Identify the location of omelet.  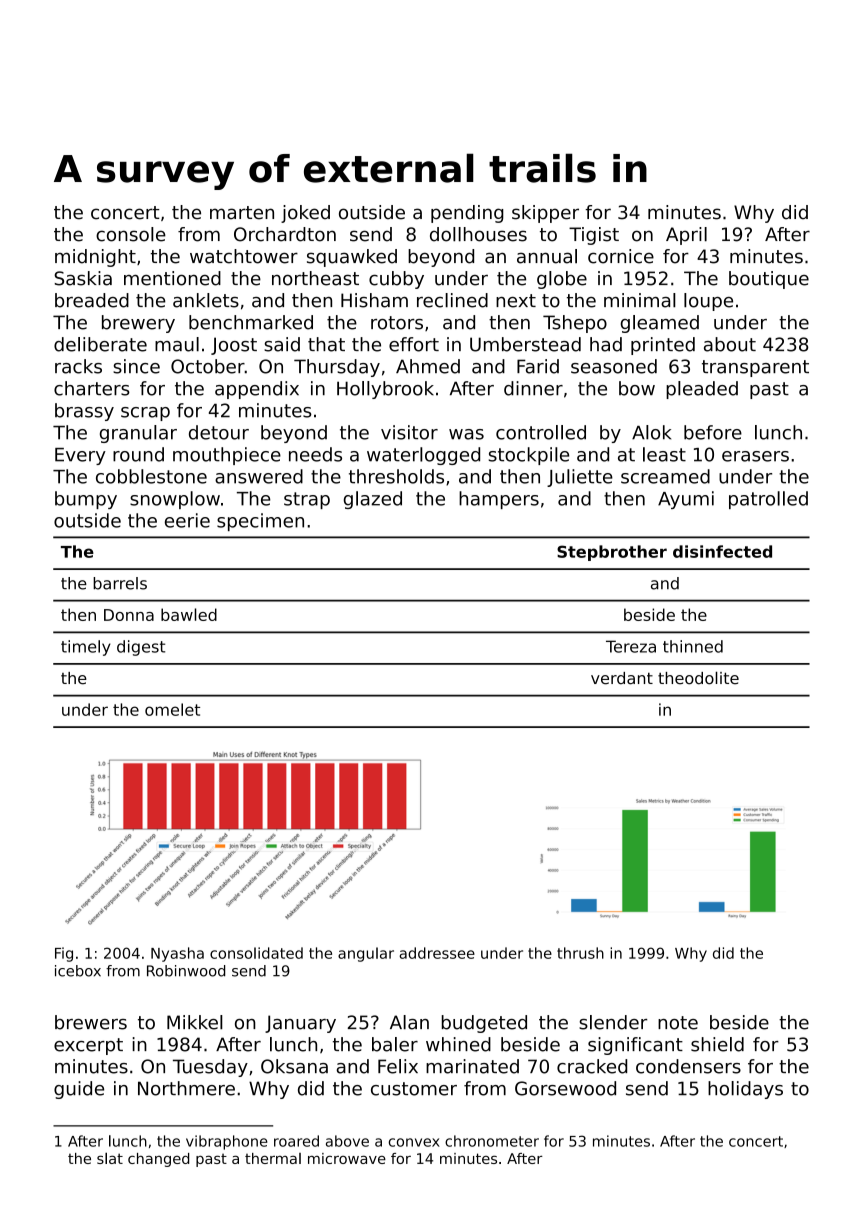
(172, 709).
